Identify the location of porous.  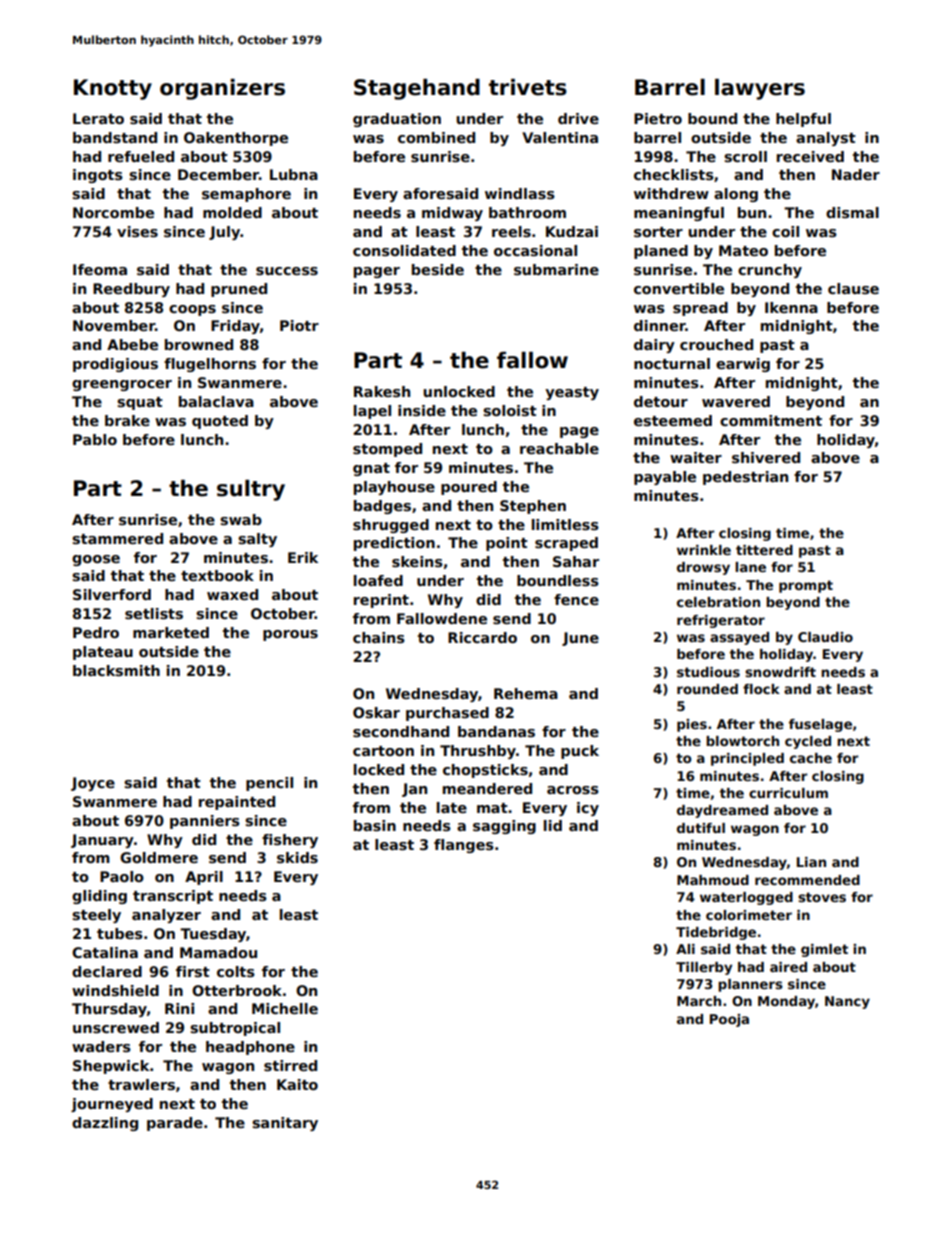
(290, 635).
